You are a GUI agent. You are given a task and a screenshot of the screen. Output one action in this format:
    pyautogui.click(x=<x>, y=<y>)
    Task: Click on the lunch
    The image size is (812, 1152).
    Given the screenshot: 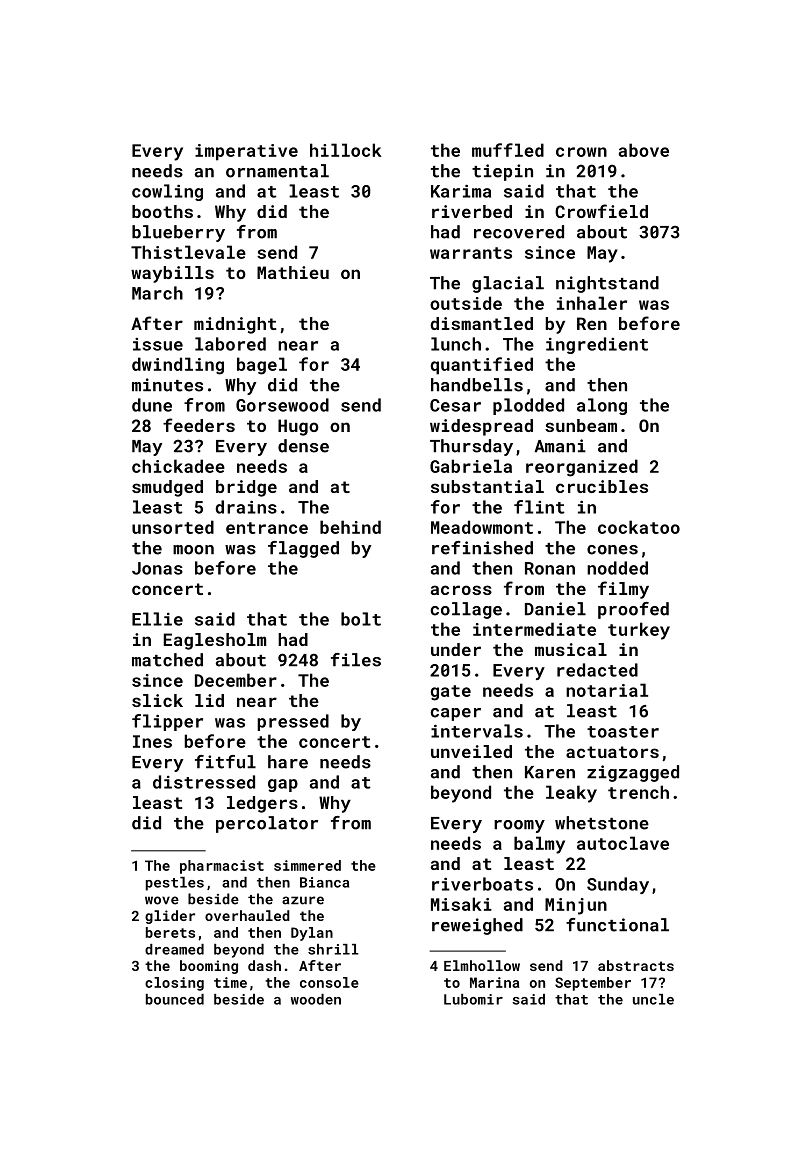 What is the action you would take?
    pyautogui.click(x=456, y=344)
